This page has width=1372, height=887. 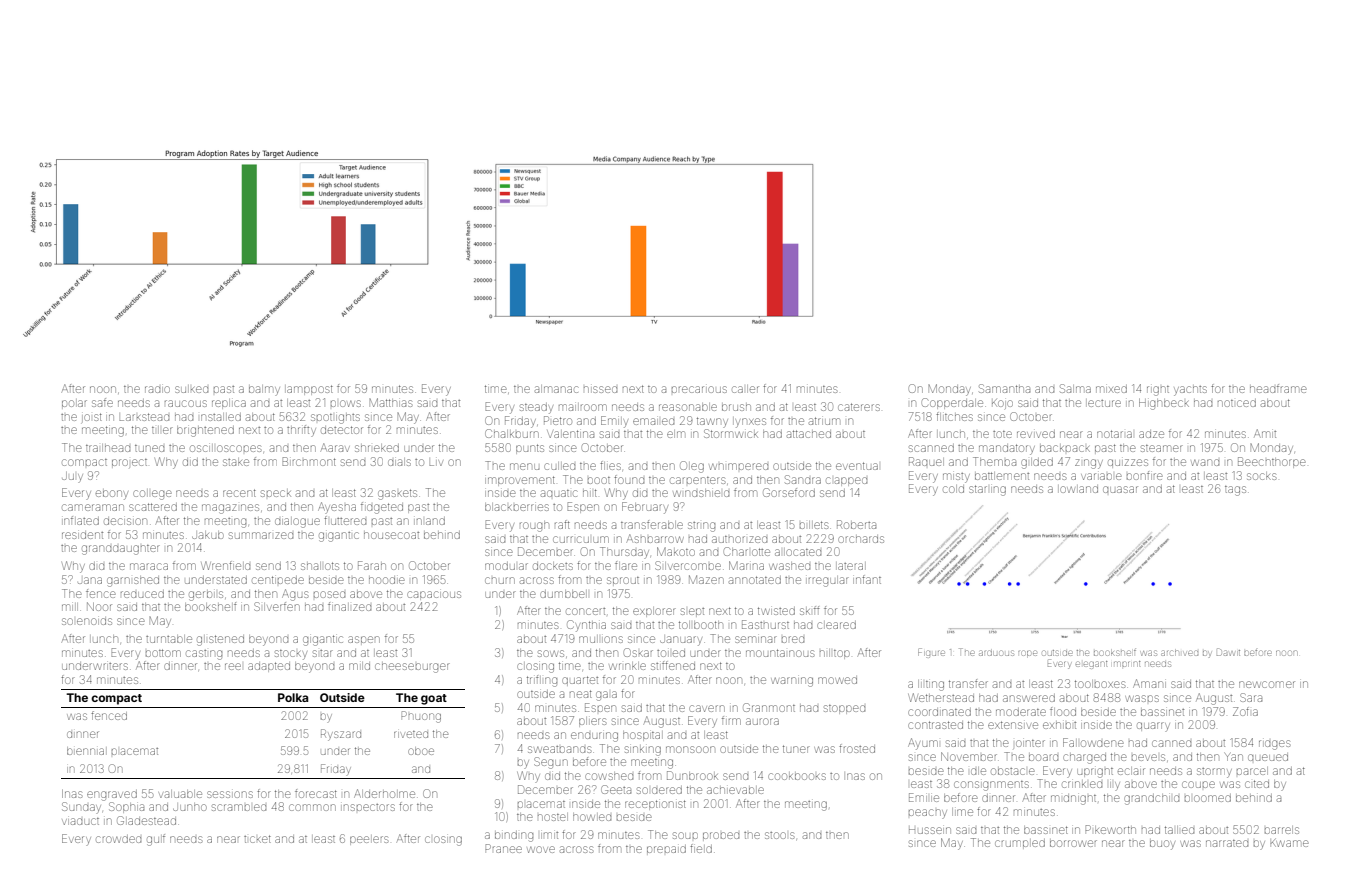 What do you see at coordinates (996, 653) in the page?
I see `arduous` at bounding box center [996, 653].
